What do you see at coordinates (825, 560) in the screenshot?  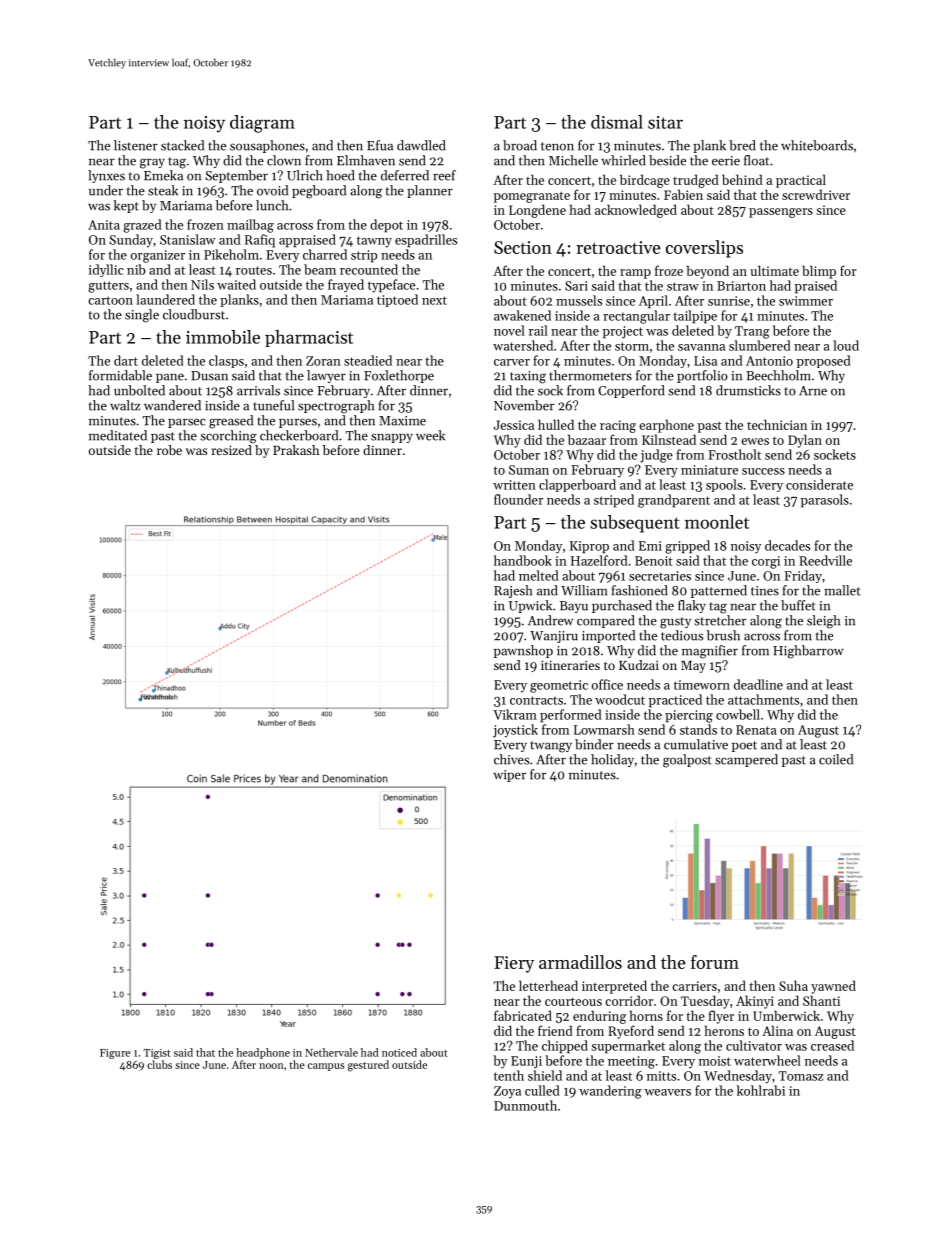 I see `Reedville` at bounding box center [825, 560].
